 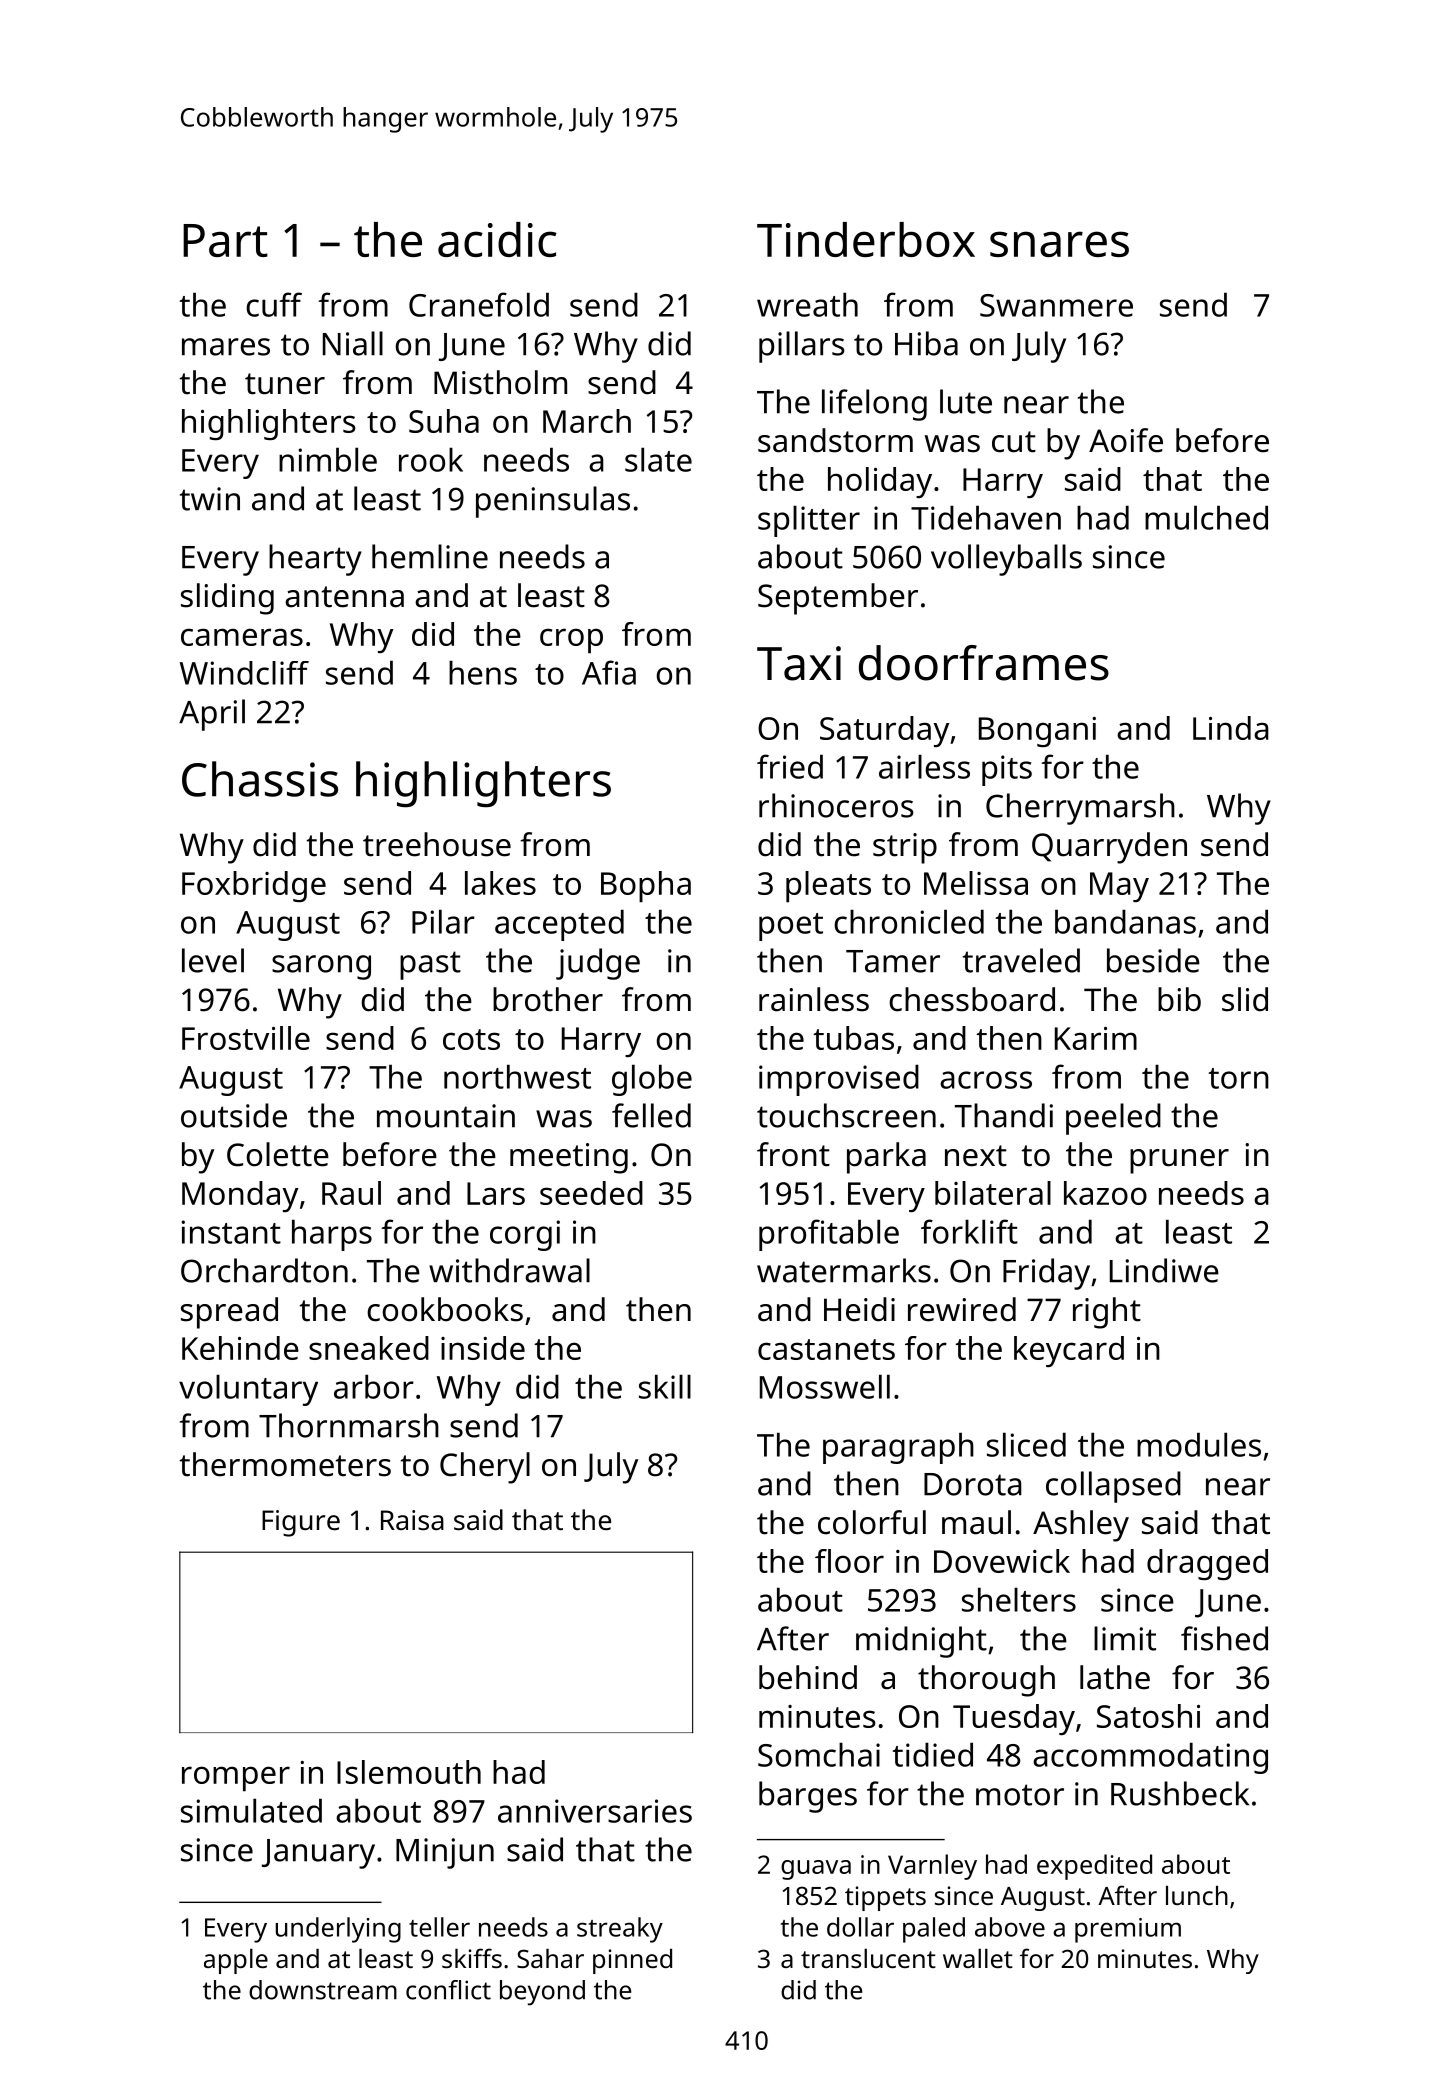 I want to click on Raisa, so click(x=412, y=1520).
